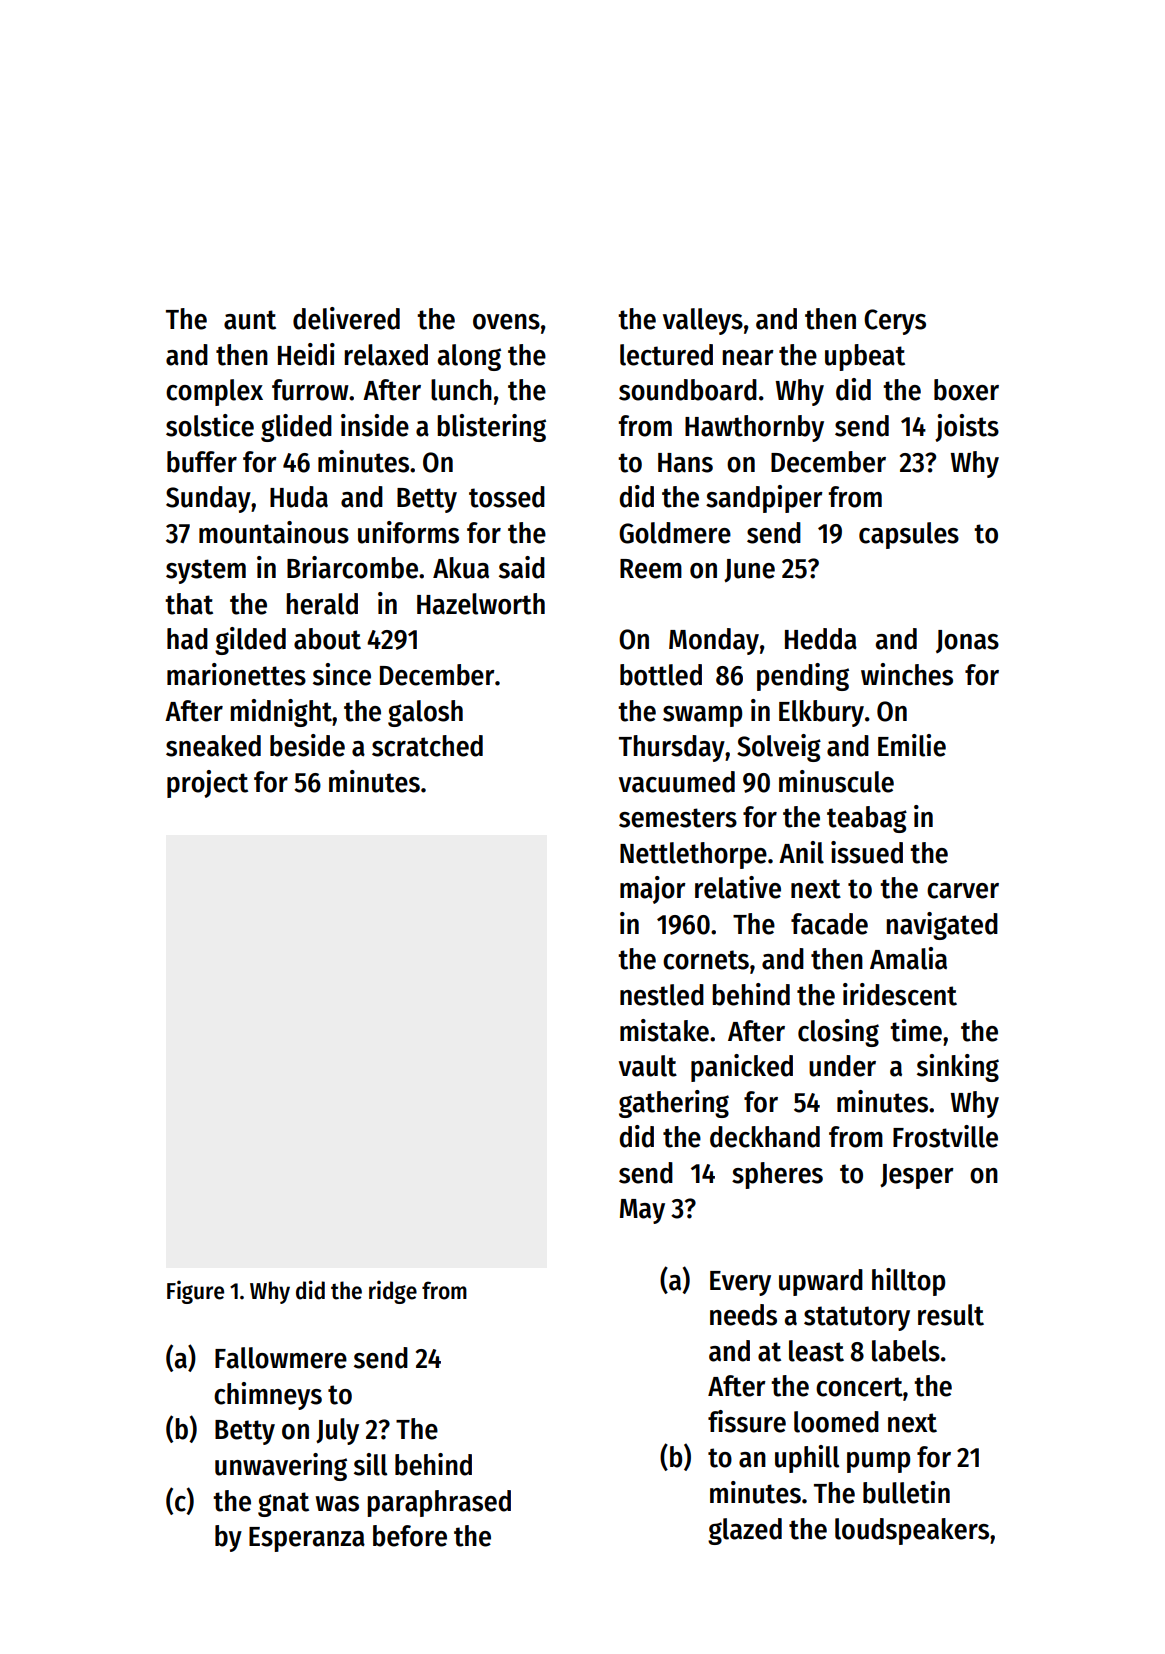 The width and height of the screenshot is (1165, 1654). Describe the element at coordinates (195, 1292) in the screenshot. I see `Figure` at that location.
